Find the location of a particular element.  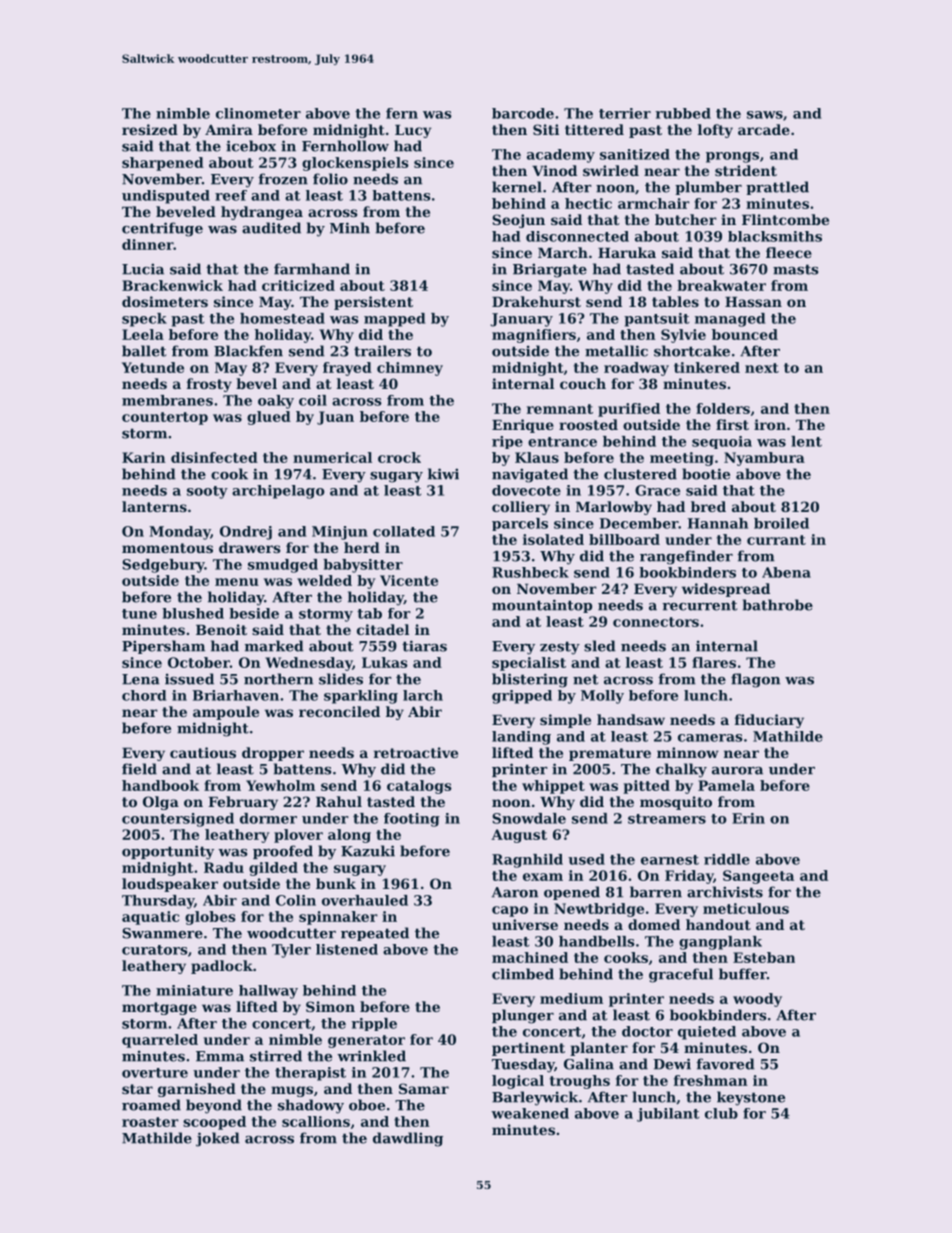

listened is located at coordinates (347, 949).
